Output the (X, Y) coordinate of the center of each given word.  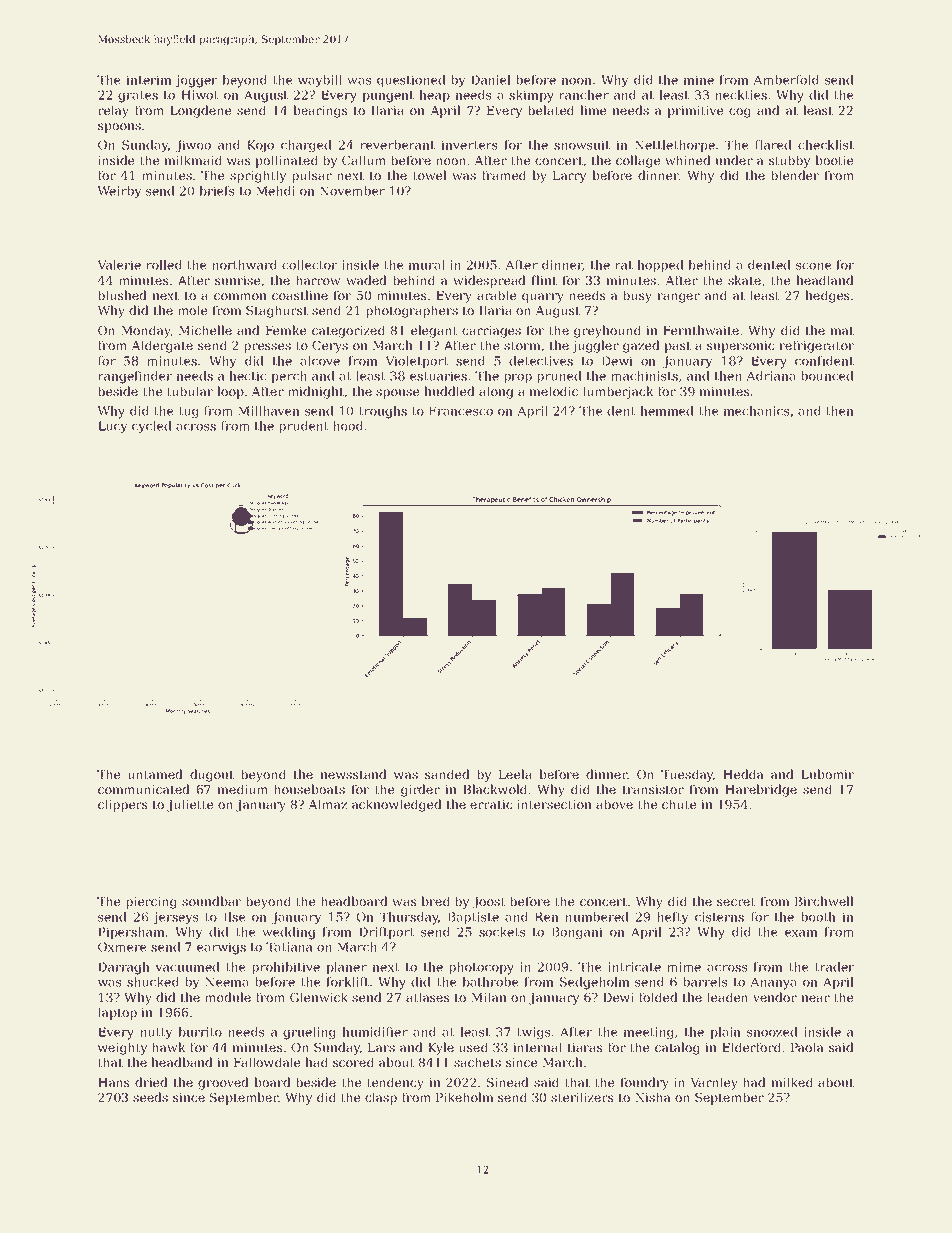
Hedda (743, 774)
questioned (411, 81)
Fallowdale (267, 1062)
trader (834, 967)
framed (504, 175)
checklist (826, 145)
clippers (122, 805)
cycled (151, 427)
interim (149, 80)
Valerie (119, 265)
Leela (515, 774)
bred (436, 901)
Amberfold (786, 80)
